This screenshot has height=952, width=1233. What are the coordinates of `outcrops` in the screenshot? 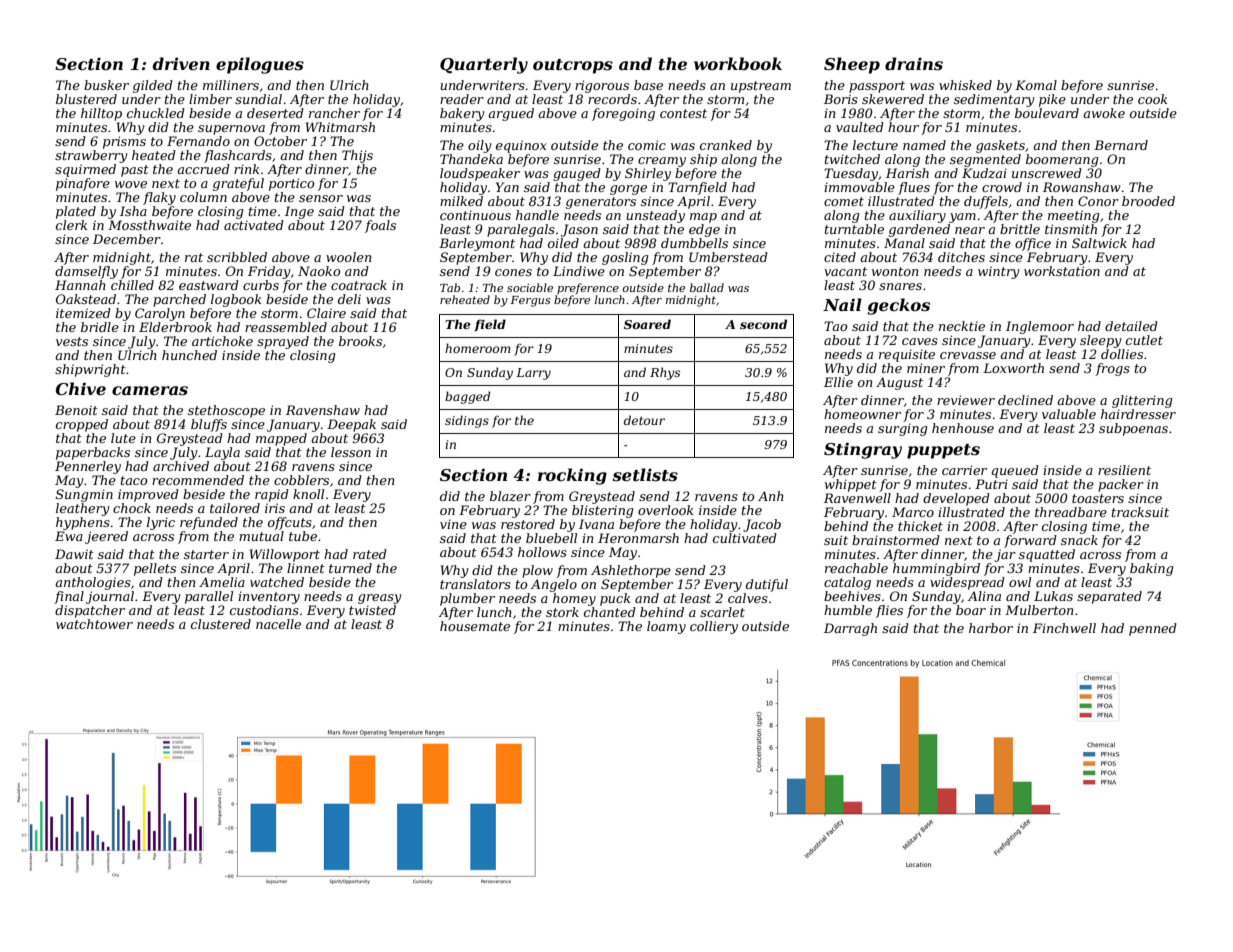 It's located at (573, 66).
